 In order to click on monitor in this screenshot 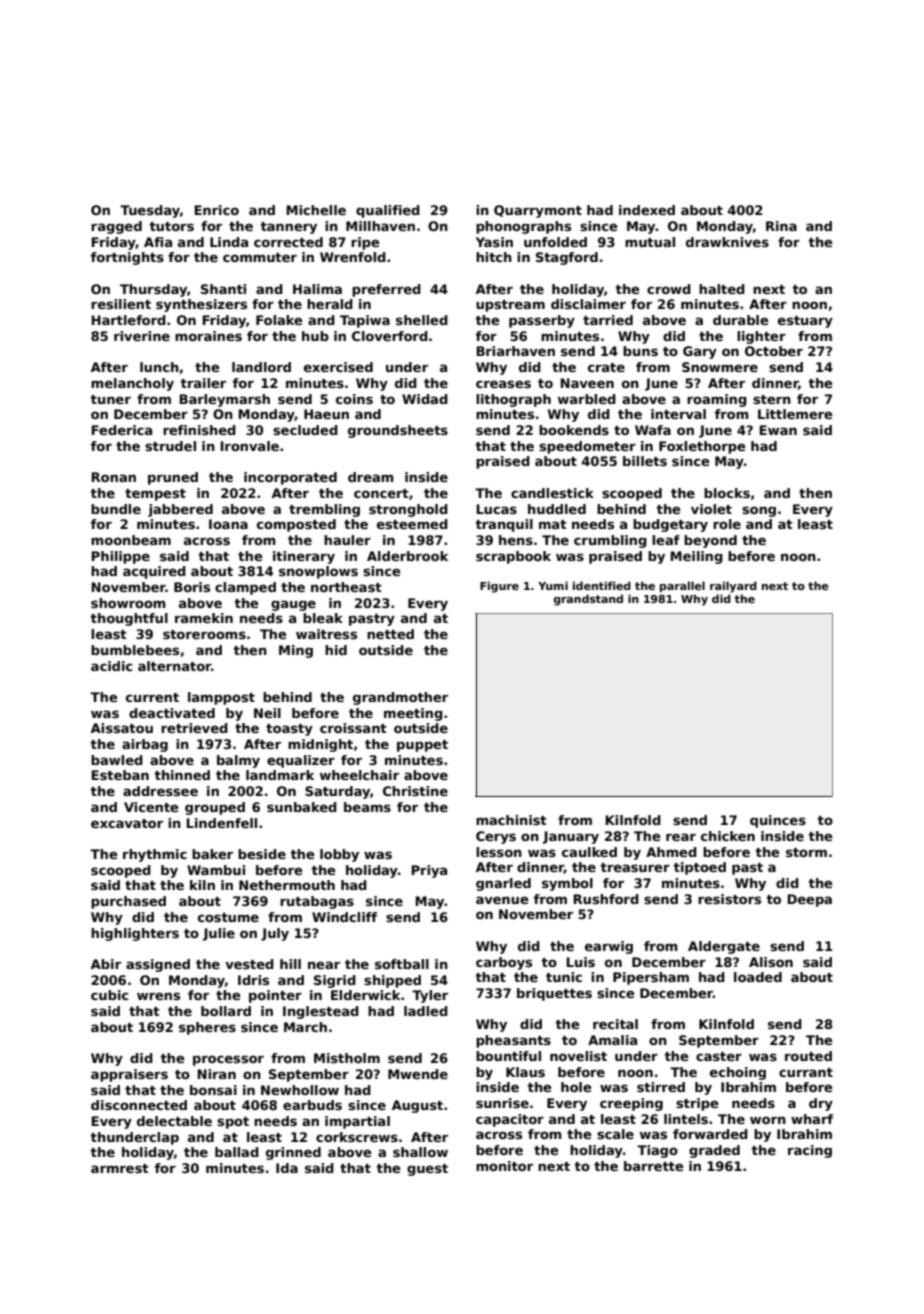, I will do `click(504, 1166)`.
